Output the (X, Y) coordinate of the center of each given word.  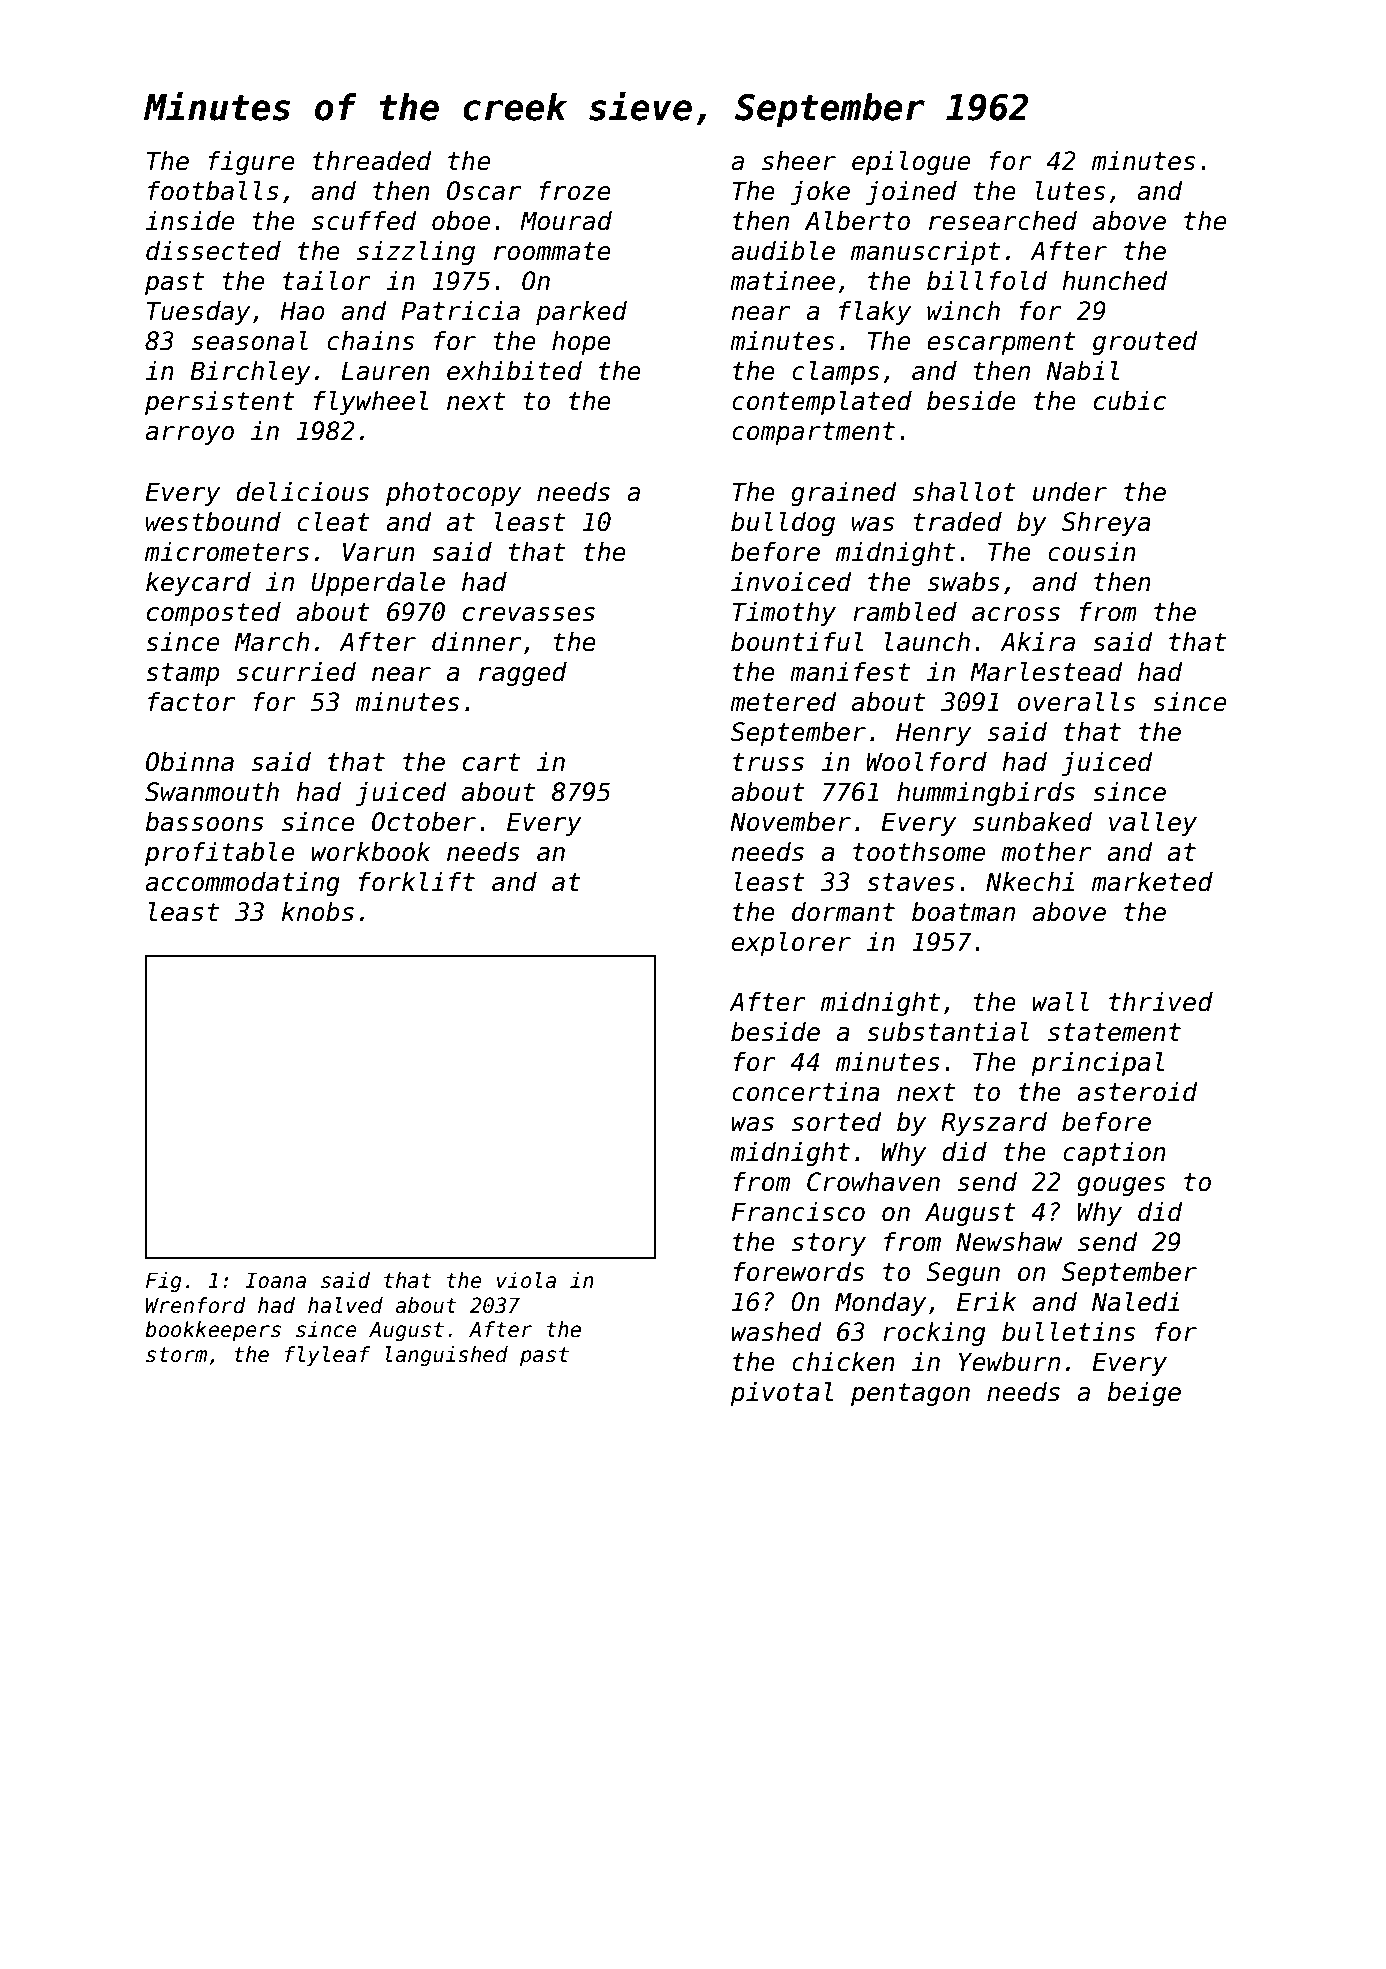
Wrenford (195, 1305)
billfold (987, 281)
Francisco (798, 1212)
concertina (806, 1092)
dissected (213, 251)
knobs (318, 912)
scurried (296, 672)
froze (575, 191)
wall (1060, 1002)
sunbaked (1032, 822)
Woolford (927, 762)
